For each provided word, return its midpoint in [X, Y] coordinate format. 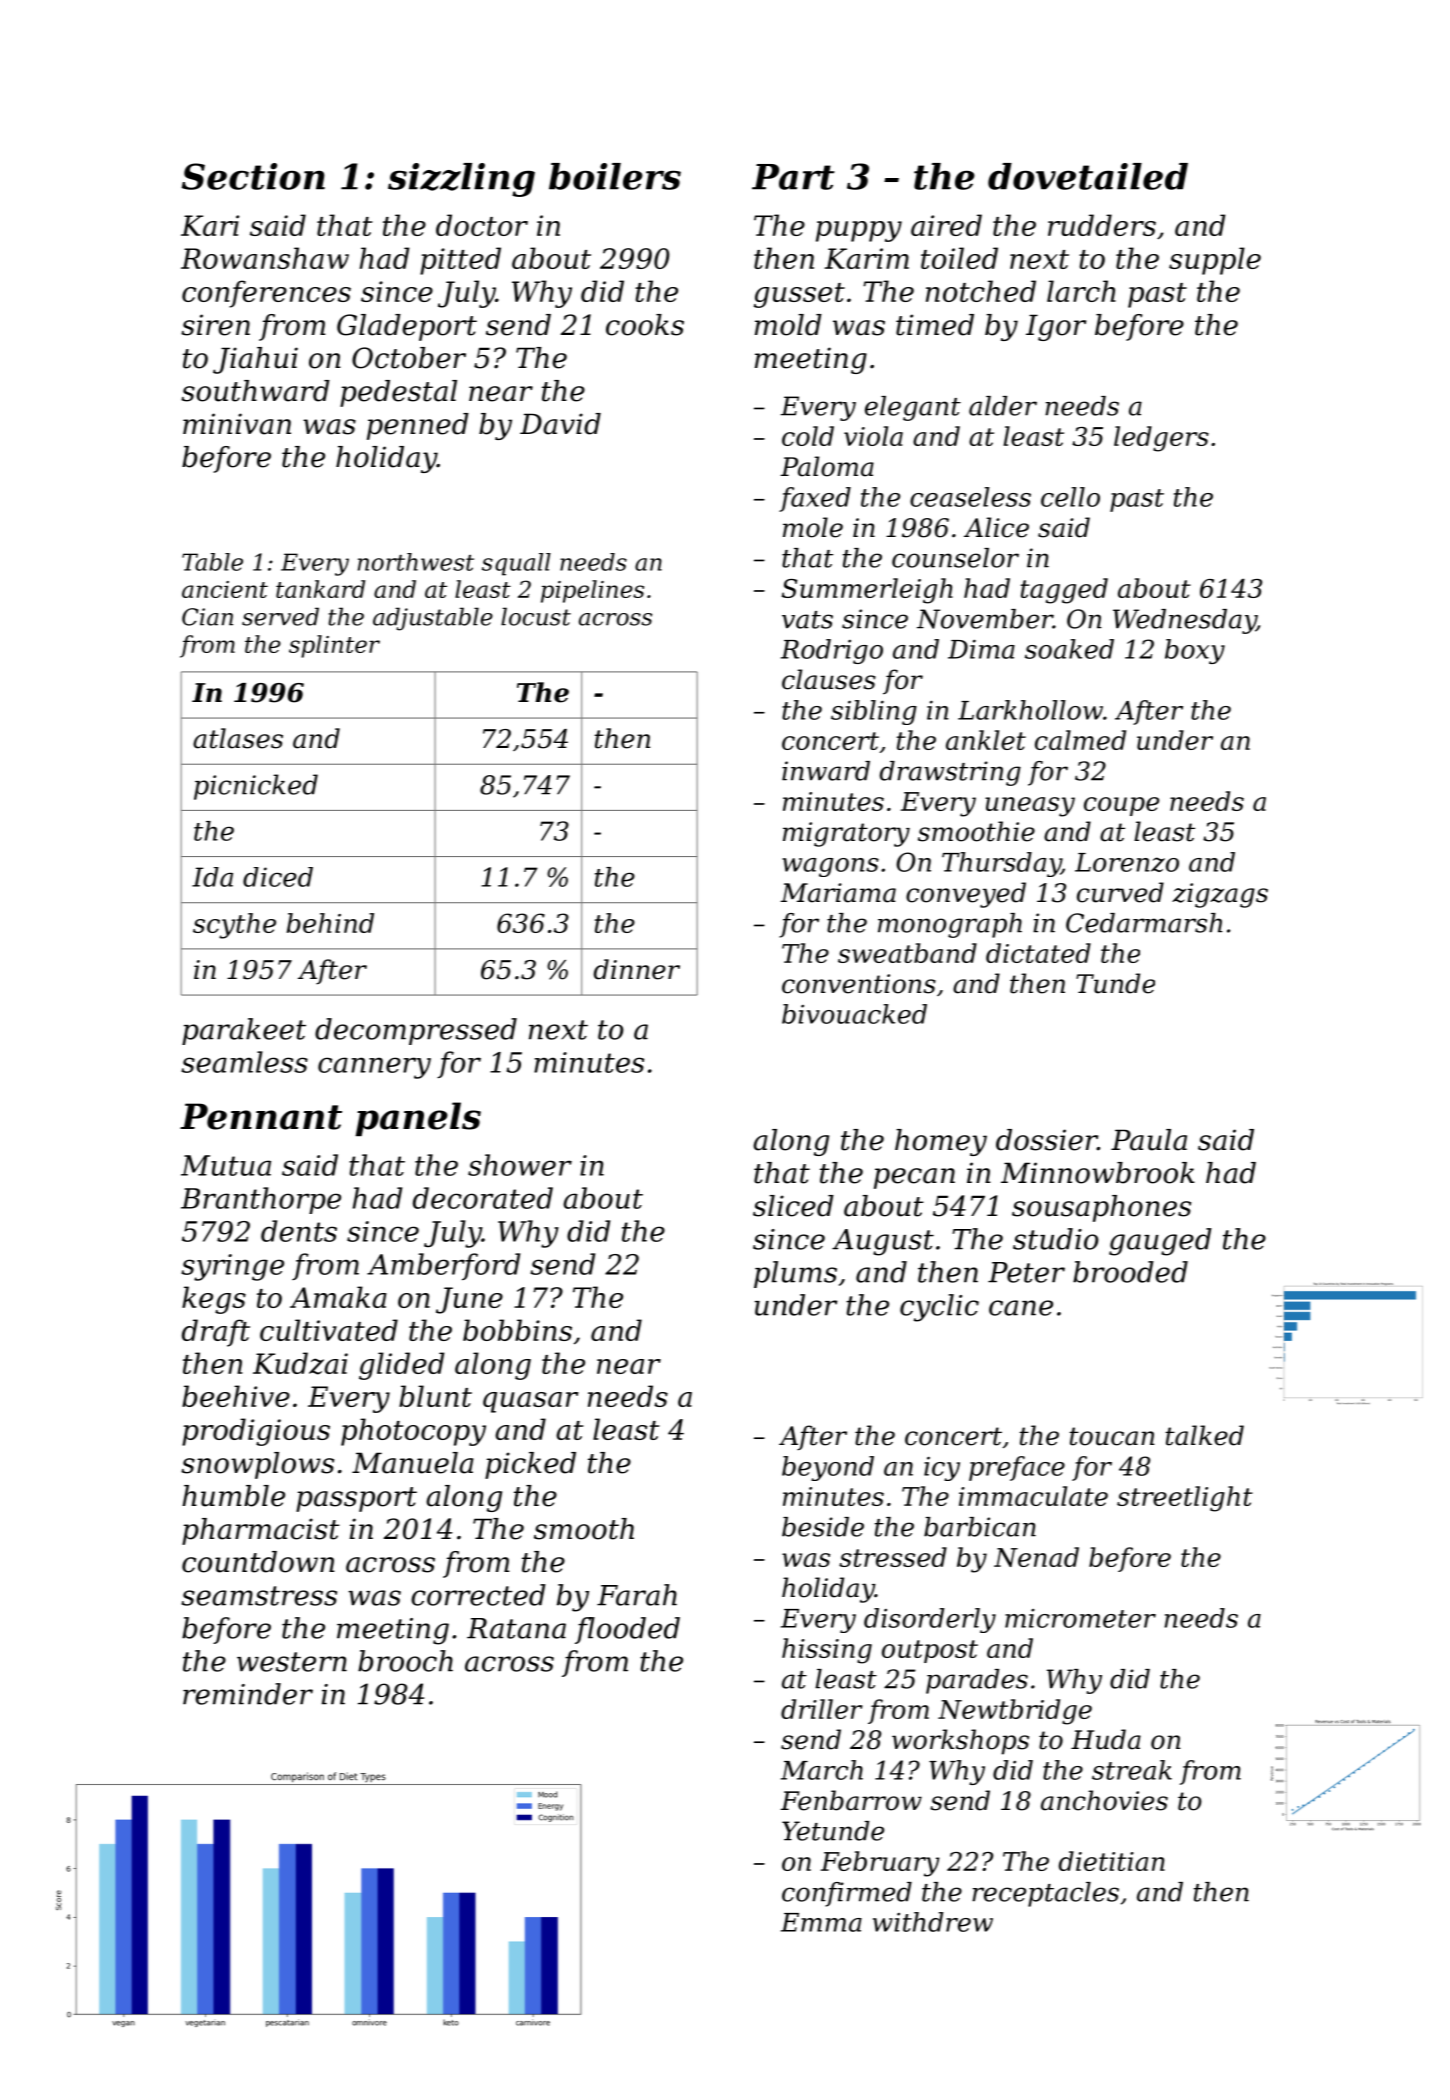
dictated [1038, 953]
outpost [930, 1651]
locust [536, 616]
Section [253, 176]
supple [1215, 261]
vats [807, 620]
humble [233, 1496]
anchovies [1104, 1800]
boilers [615, 176]
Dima [981, 649]
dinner [637, 969]
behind [330, 923]
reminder [248, 1694]
